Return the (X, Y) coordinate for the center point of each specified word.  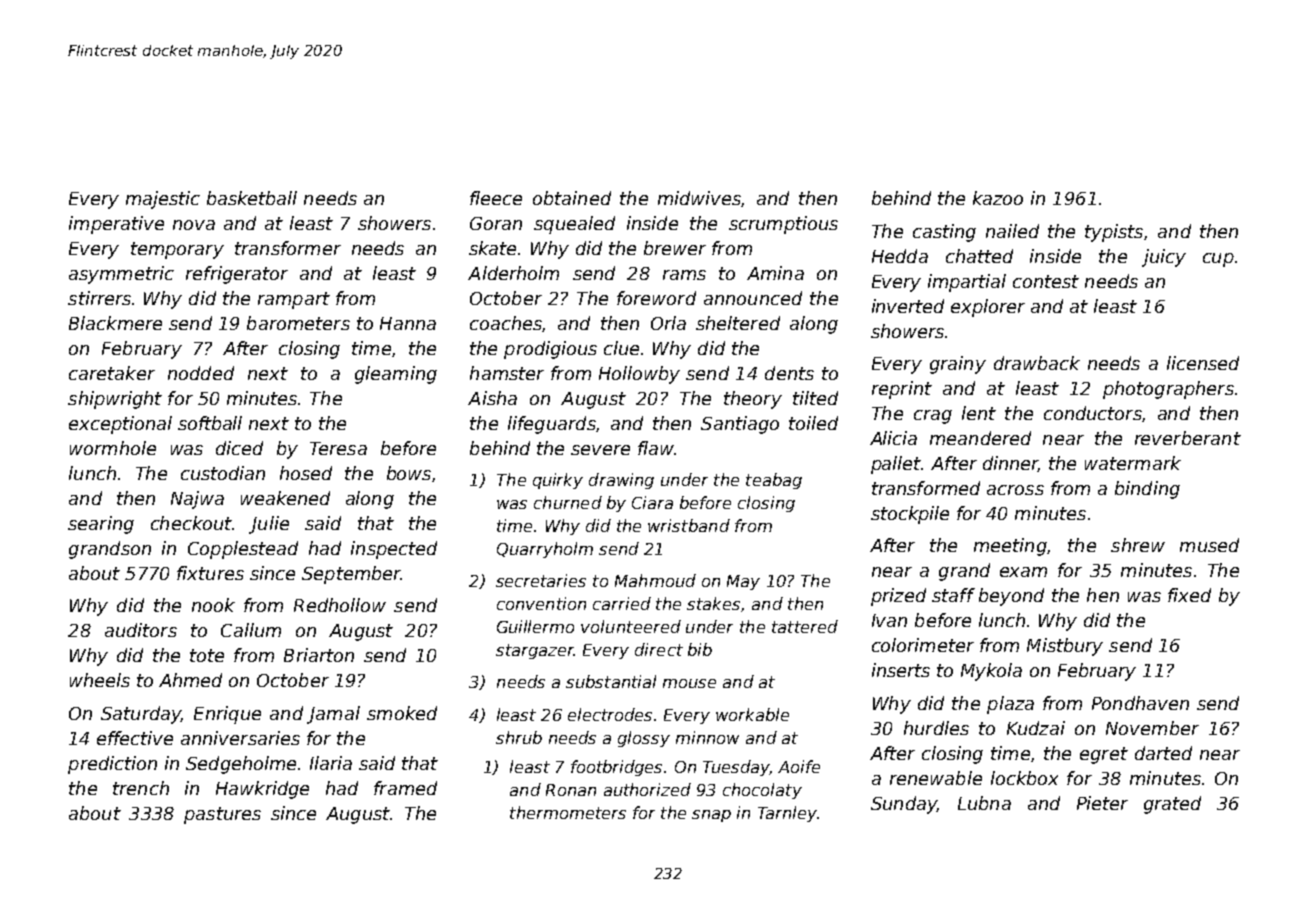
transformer (288, 248)
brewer (675, 248)
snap (711, 816)
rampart (294, 300)
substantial (611, 681)
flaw (656, 448)
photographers (1168, 390)
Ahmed (190, 680)
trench (141, 788)
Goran (496, 223)
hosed (306, 473)
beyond (1011, 597)
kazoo (998, 198)
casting (944, 233)
